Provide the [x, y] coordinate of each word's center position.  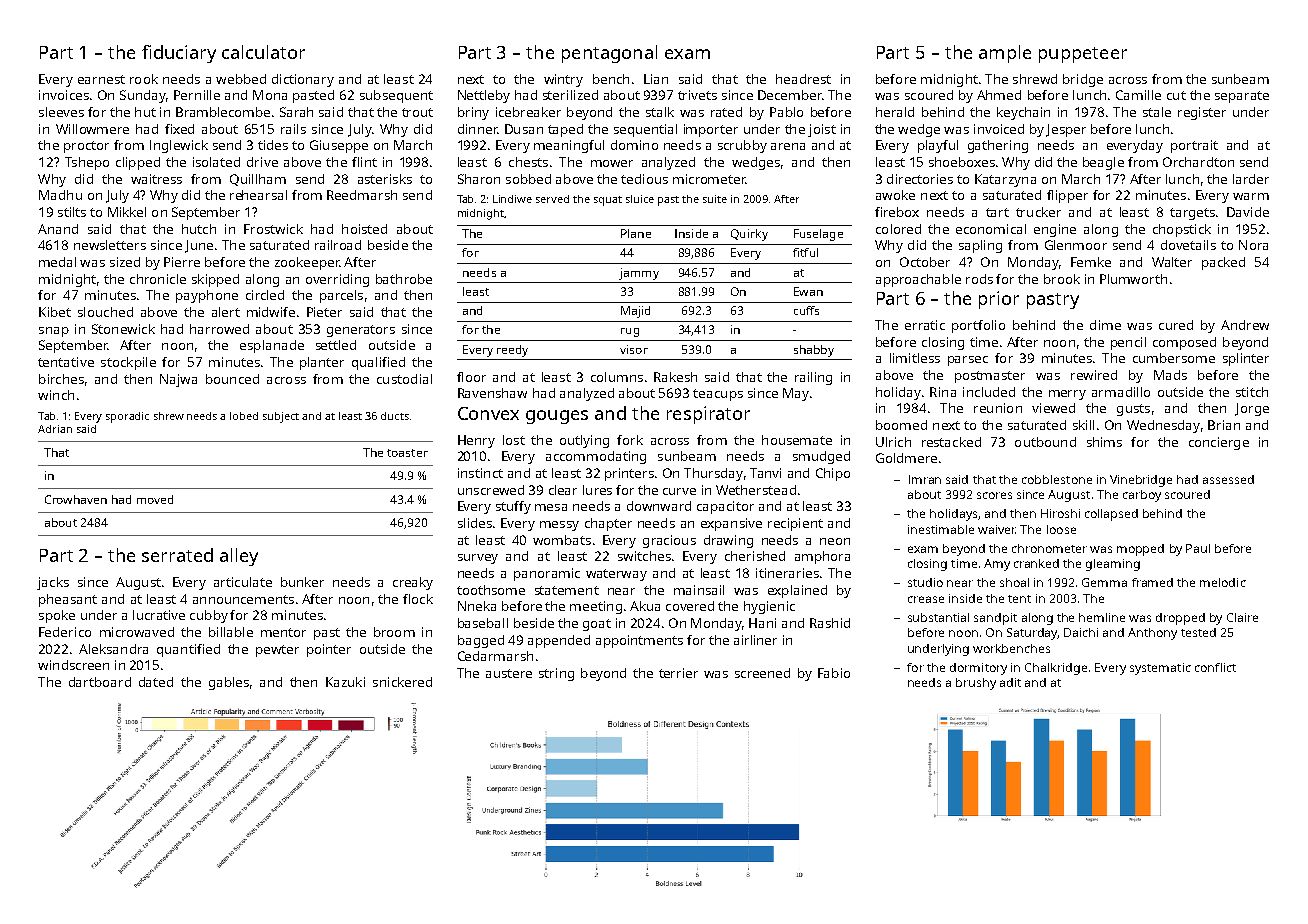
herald [895, 112]
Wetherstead [756, 490]
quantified [188, 650]
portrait [1194, 146]
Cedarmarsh [495, 656]
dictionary [303, 80]
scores [994, 495]
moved [155, 499]
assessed [1228, 479]
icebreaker [528, 112]
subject [281, 417]
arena [788, 146]
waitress [156, 179]
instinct [480, 473]
